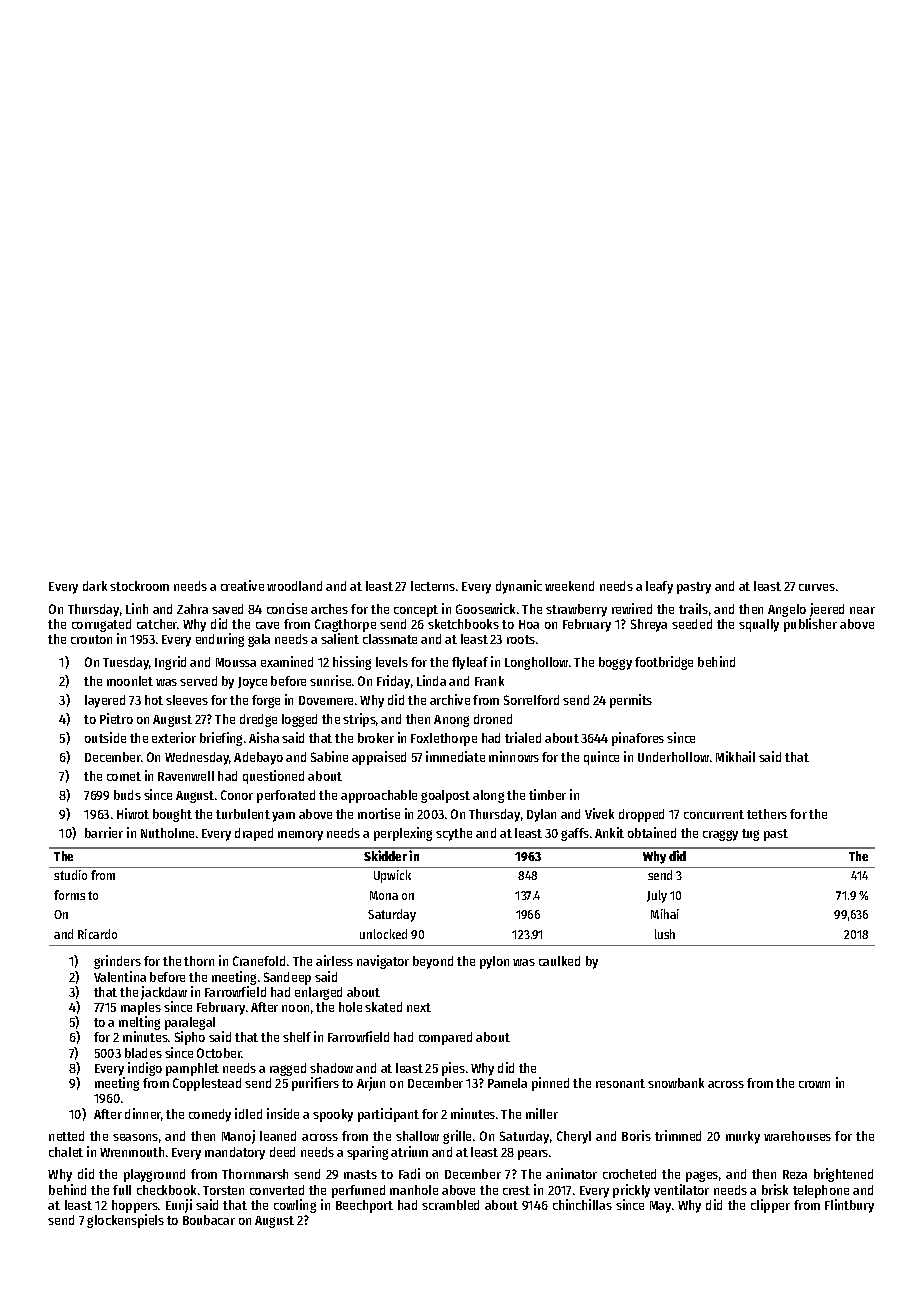 The image size is (924, 1308). I want to click on Boubacar, so click(209, 1220).
